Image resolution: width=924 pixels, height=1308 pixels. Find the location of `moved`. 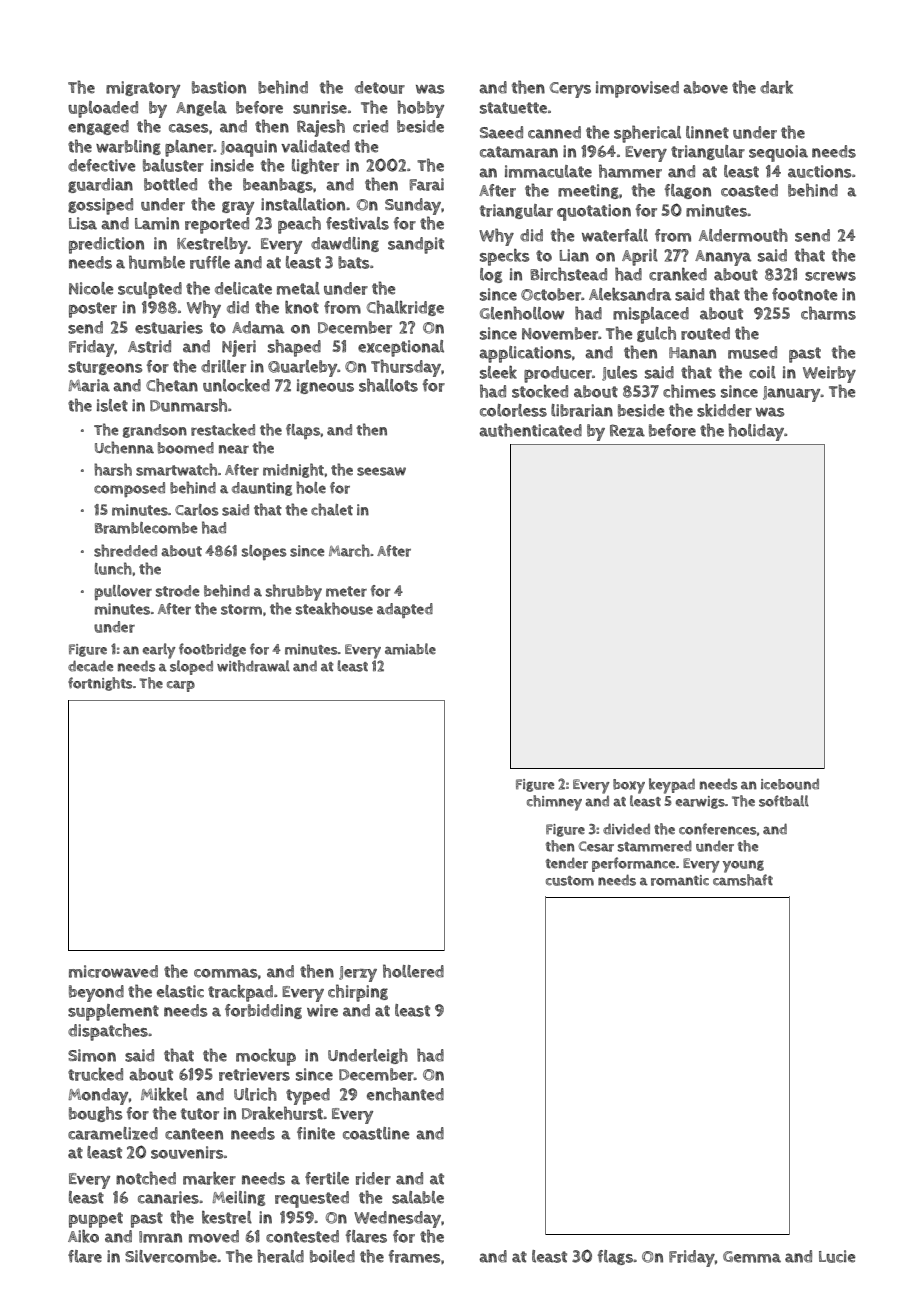

moved is located at coordinates (214, 1236).
